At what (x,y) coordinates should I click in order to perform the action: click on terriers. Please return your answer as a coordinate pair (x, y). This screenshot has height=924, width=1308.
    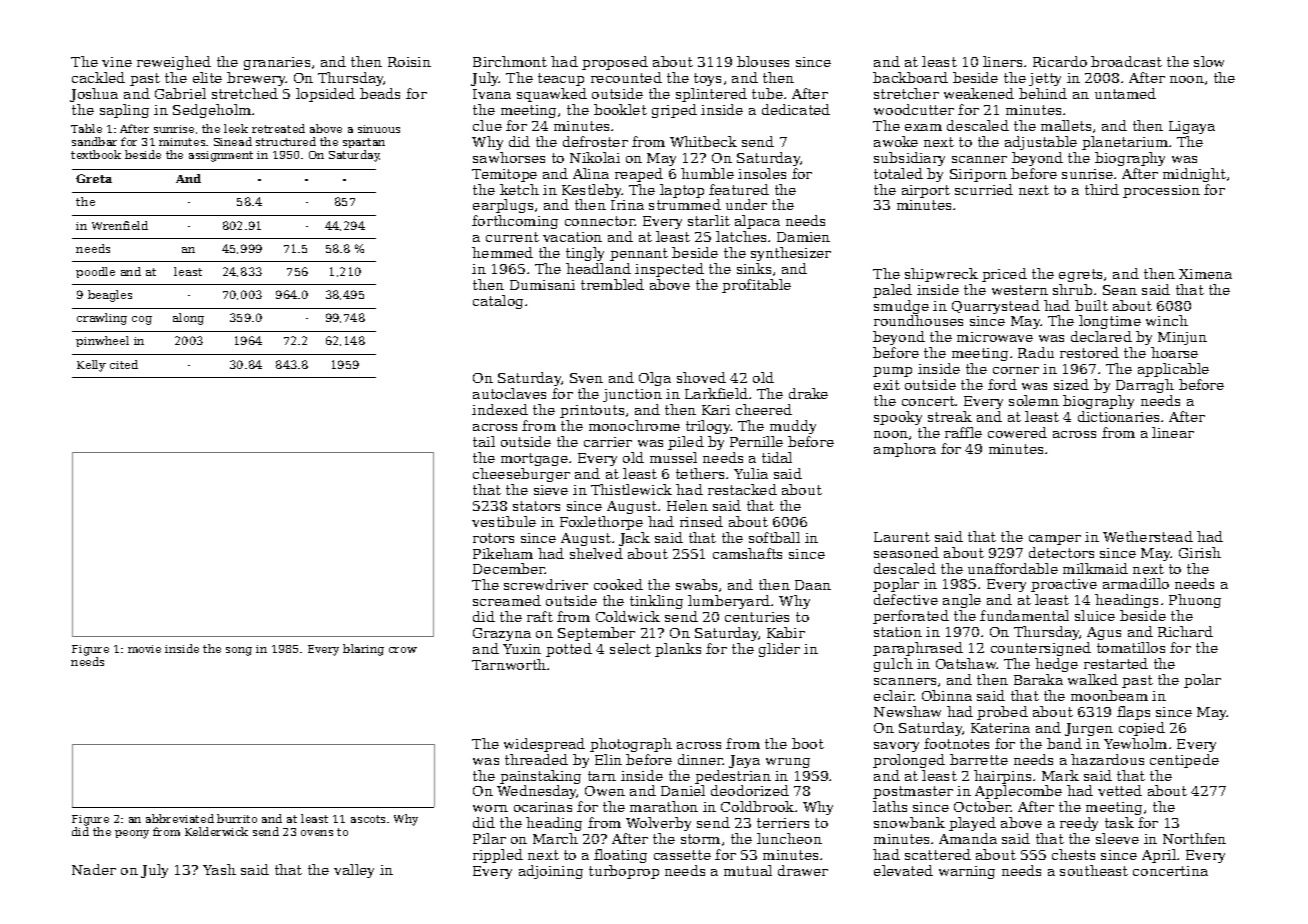
    Looking at the image, I should click on (783, 823).
